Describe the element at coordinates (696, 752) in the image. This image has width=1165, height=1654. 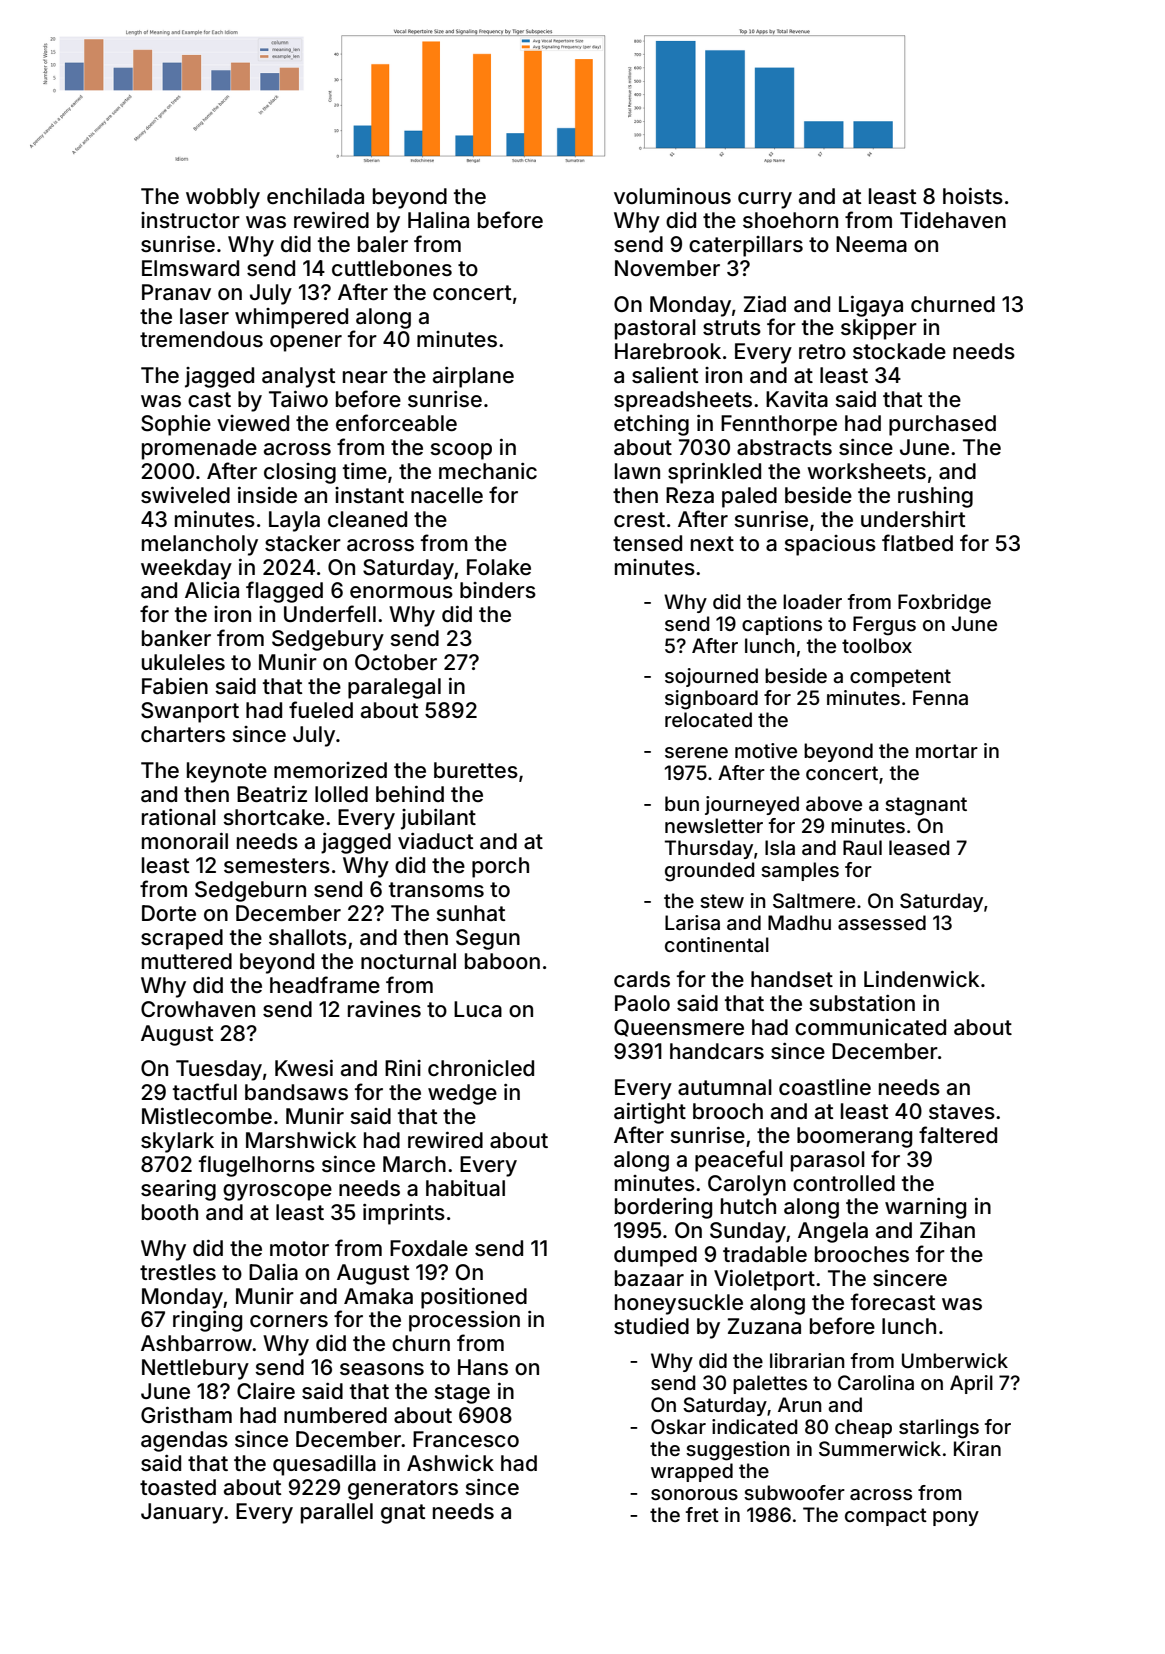
I see `serene` at that location.
